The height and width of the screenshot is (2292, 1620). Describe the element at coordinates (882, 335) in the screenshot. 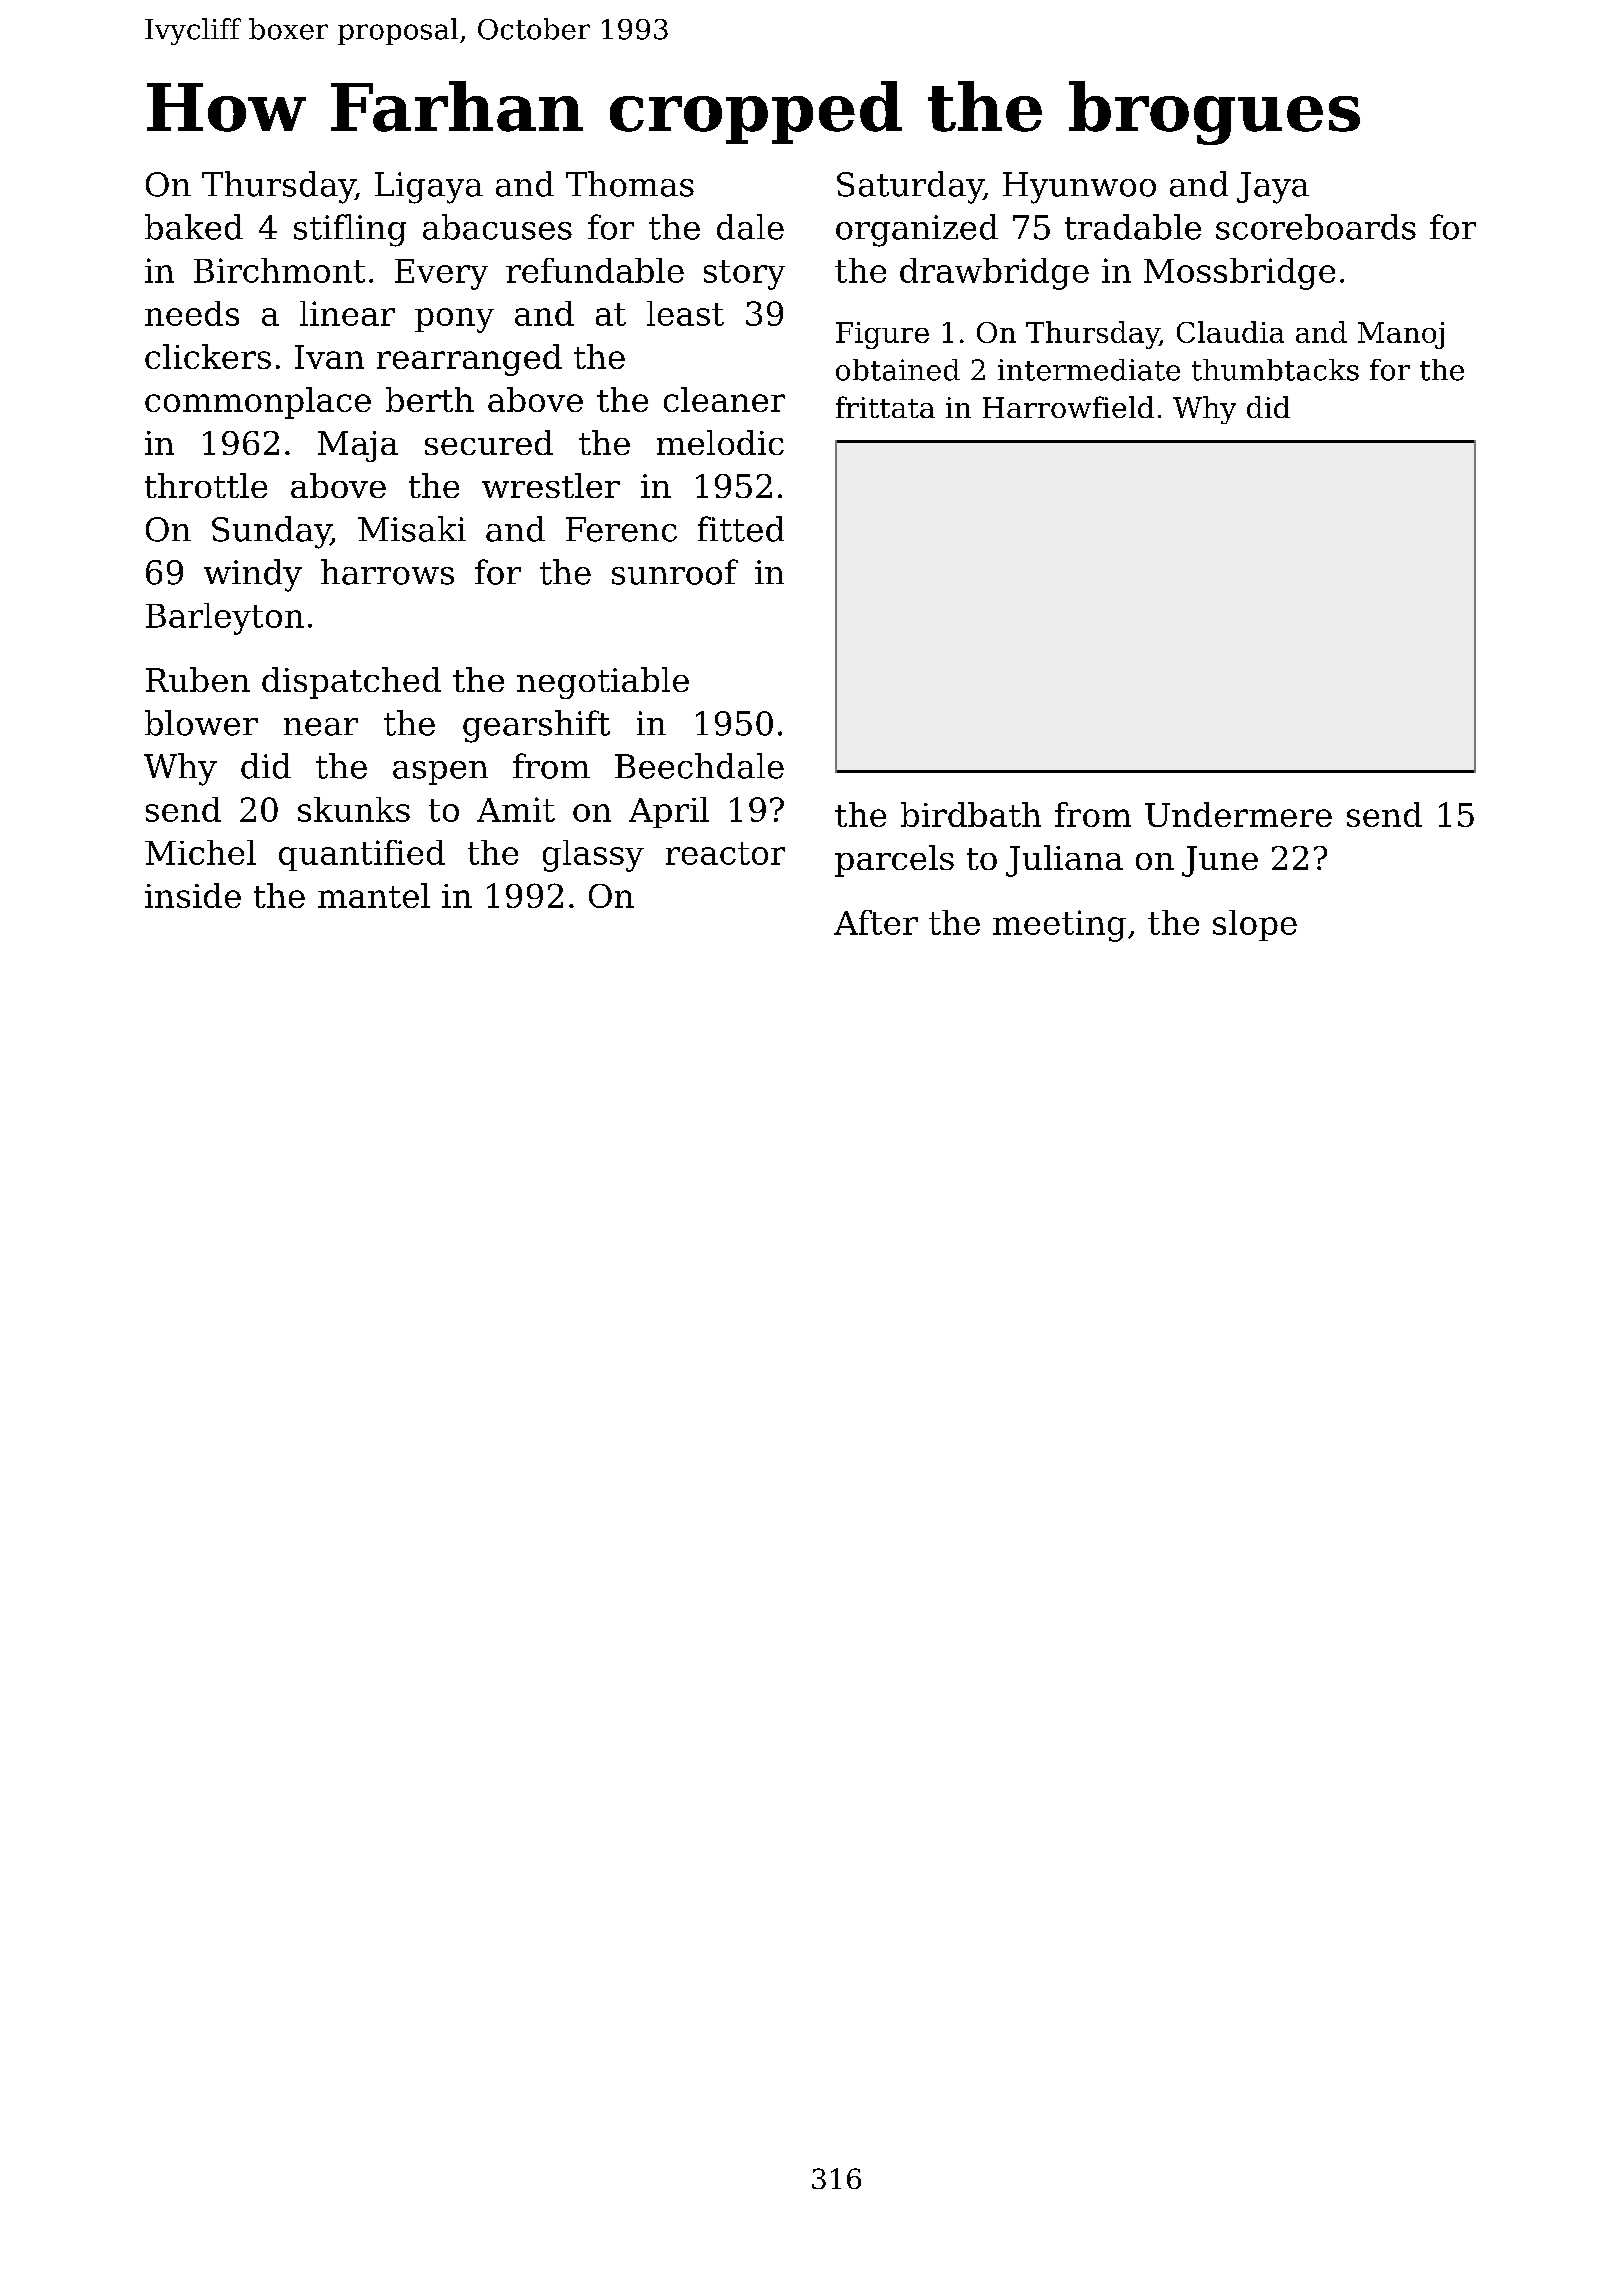

I see `Figure` at that location.
